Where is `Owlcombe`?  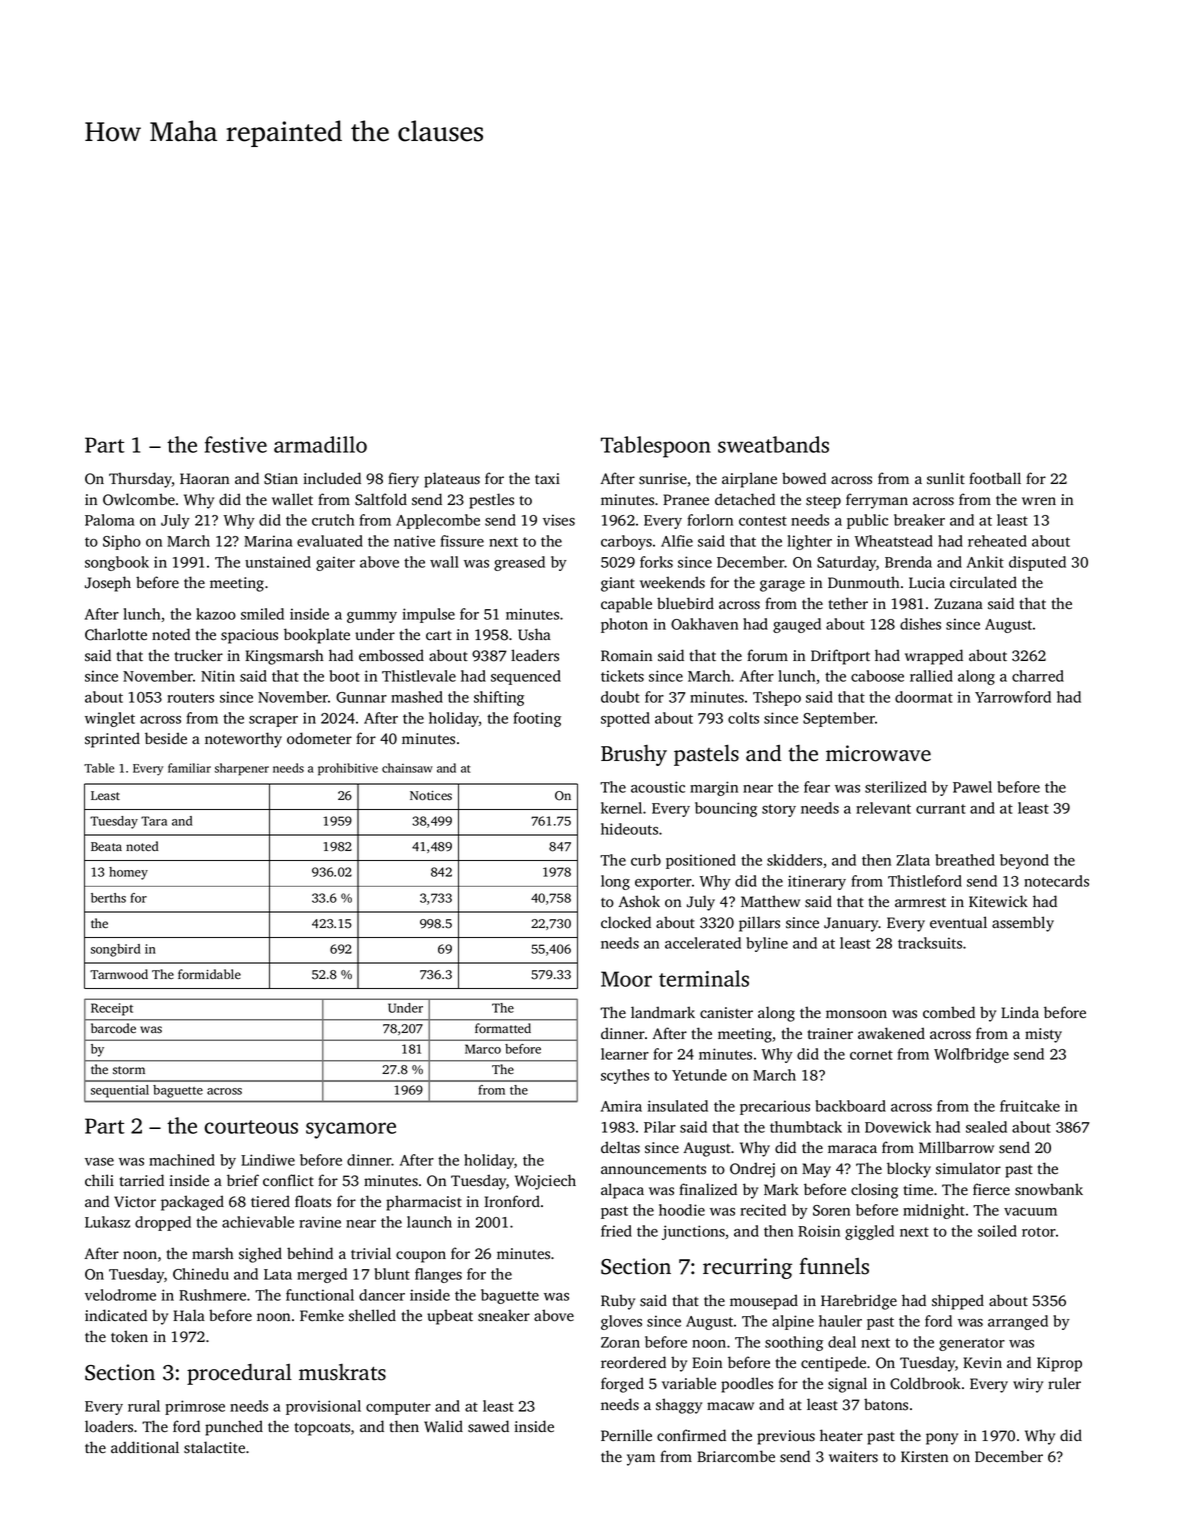
Owlcombe is located at coordinates (139, 499).
